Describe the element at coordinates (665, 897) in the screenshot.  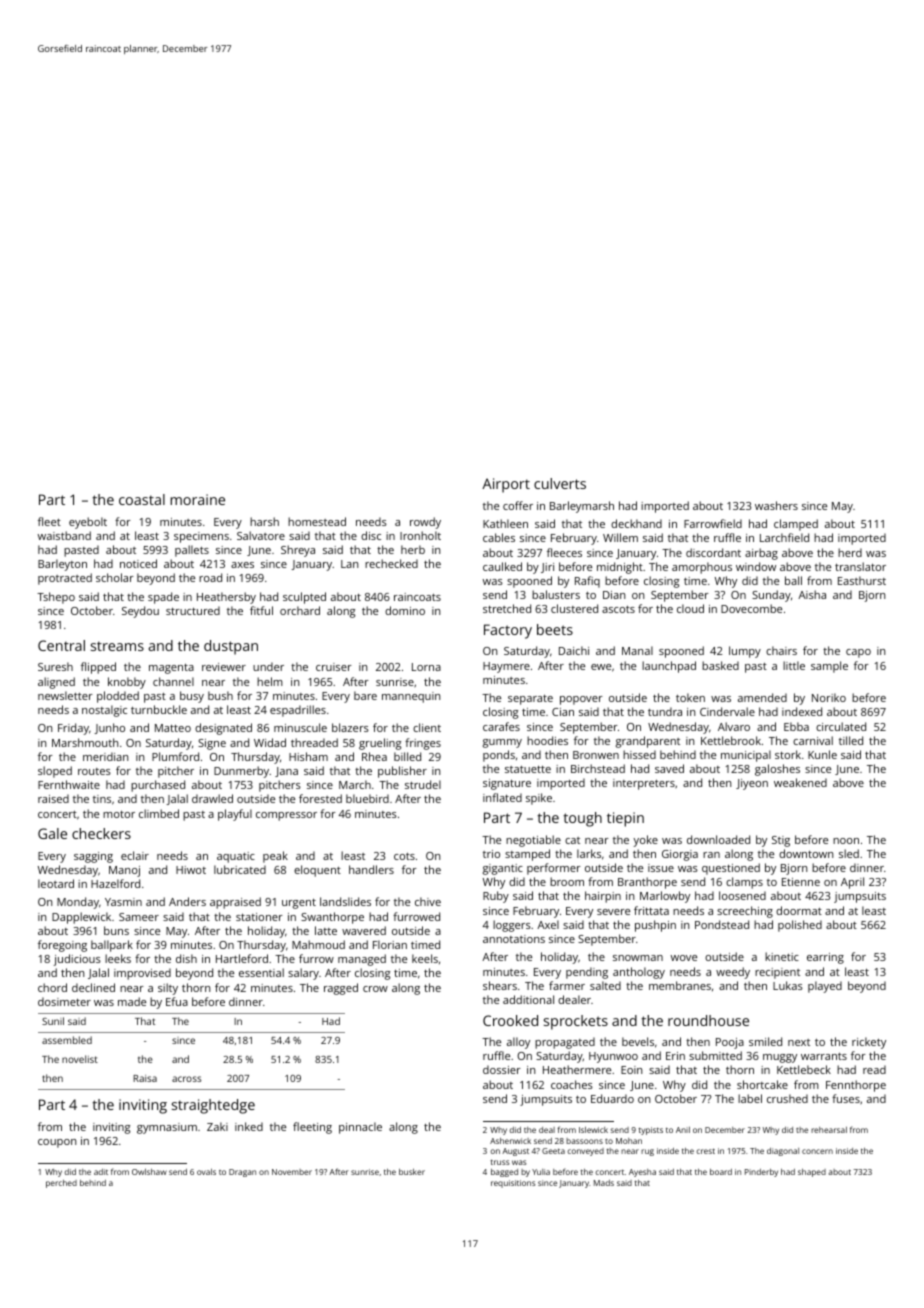
I see `Marlowby` at that location.
